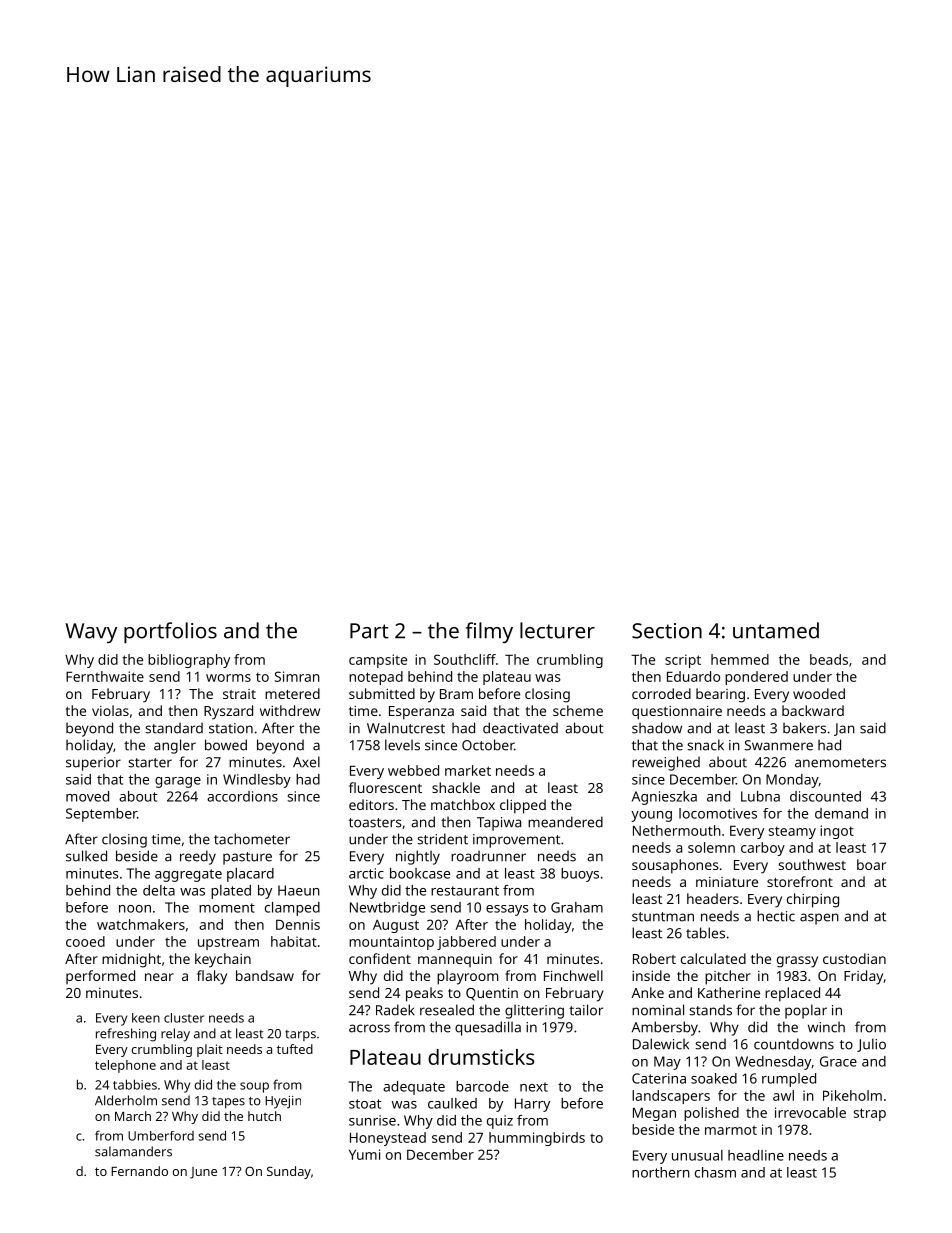 The height and width of the page is (1233, 952). I want to click on standard, so click(174, 728).
